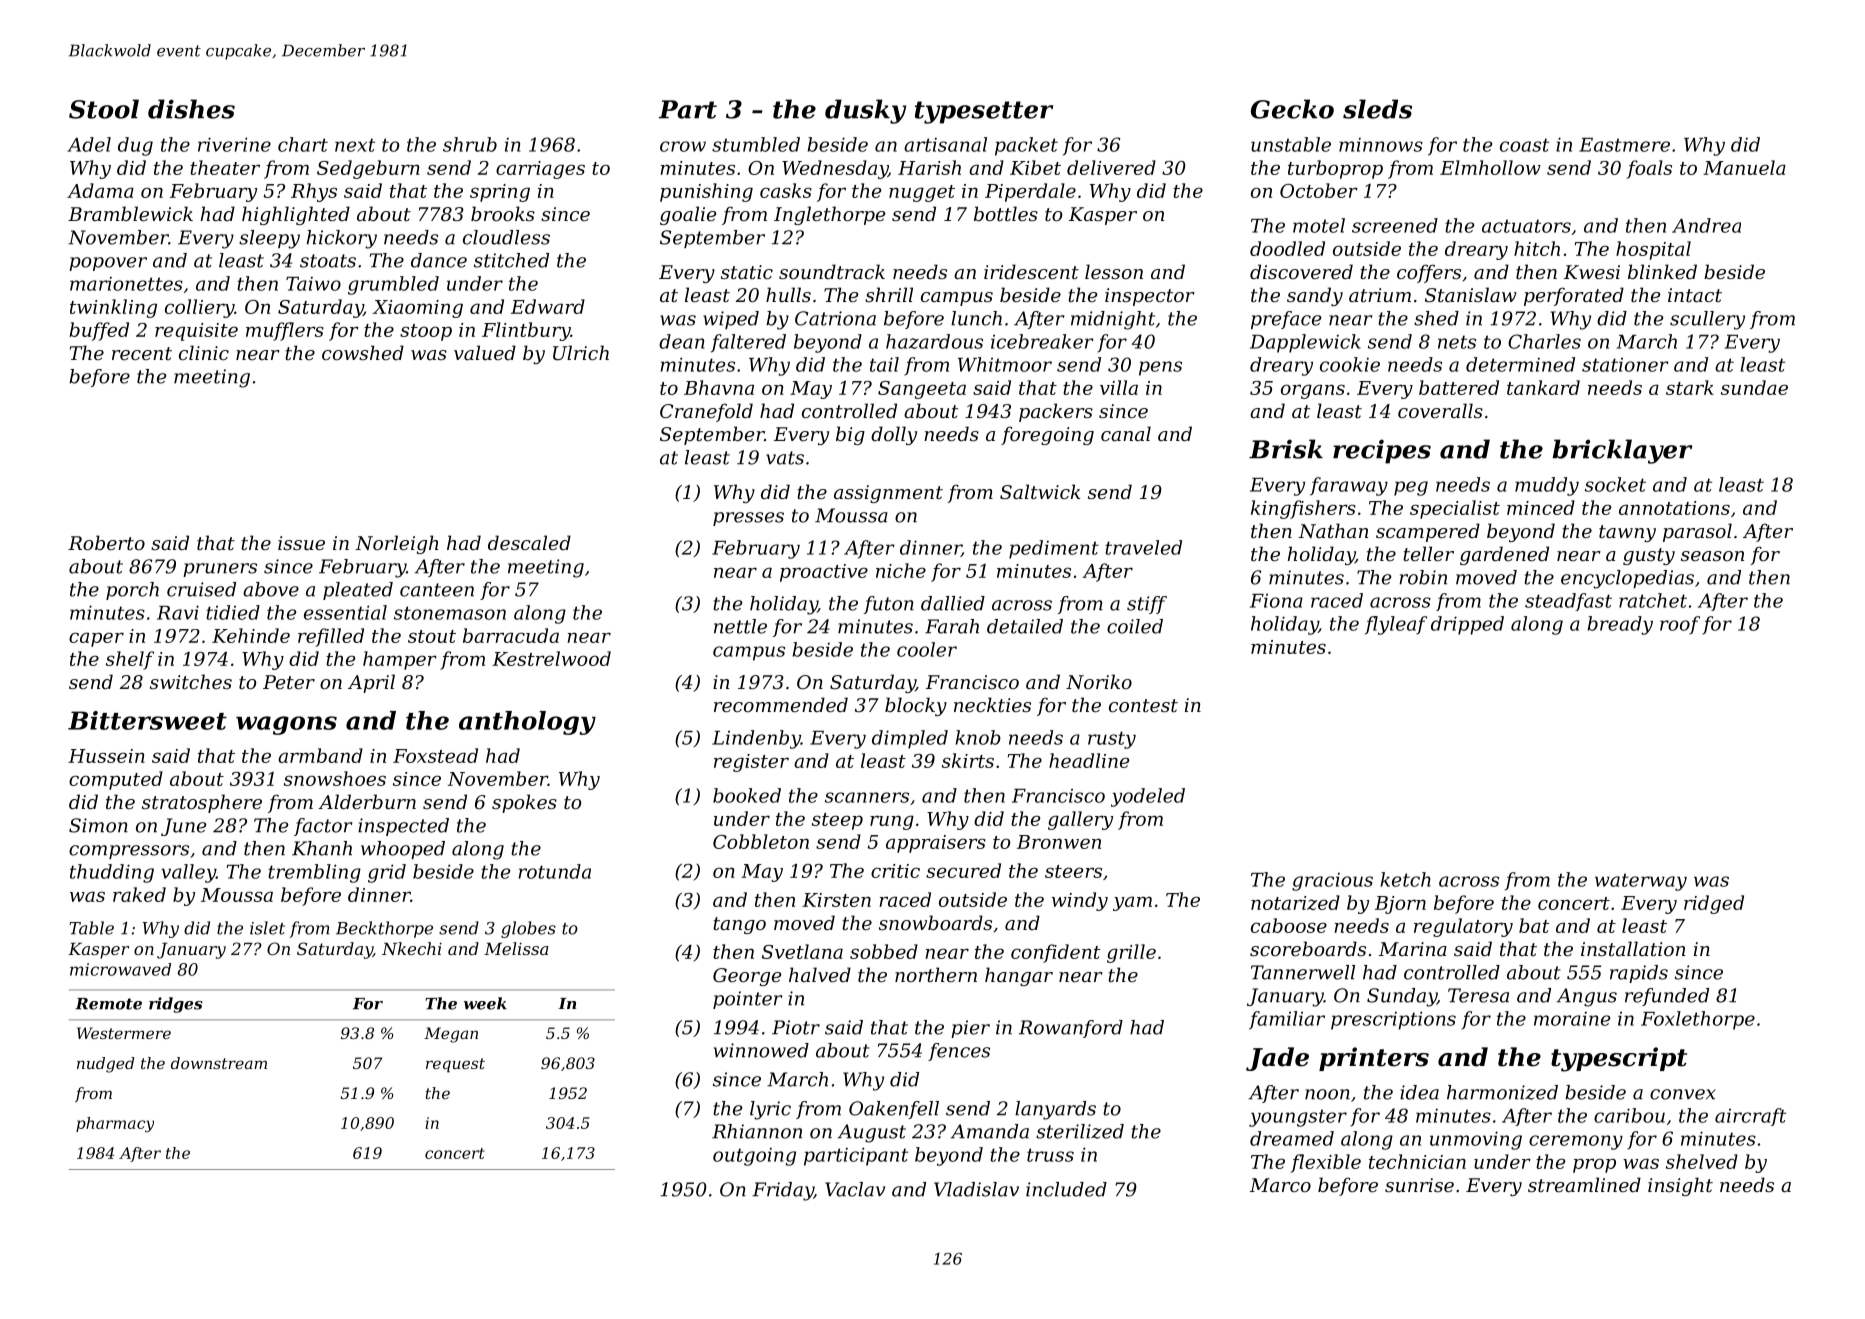 Image resolution: width=1865 pixels, height=1319 pixels. I want to click on Noriko, so click(1099, 682).
